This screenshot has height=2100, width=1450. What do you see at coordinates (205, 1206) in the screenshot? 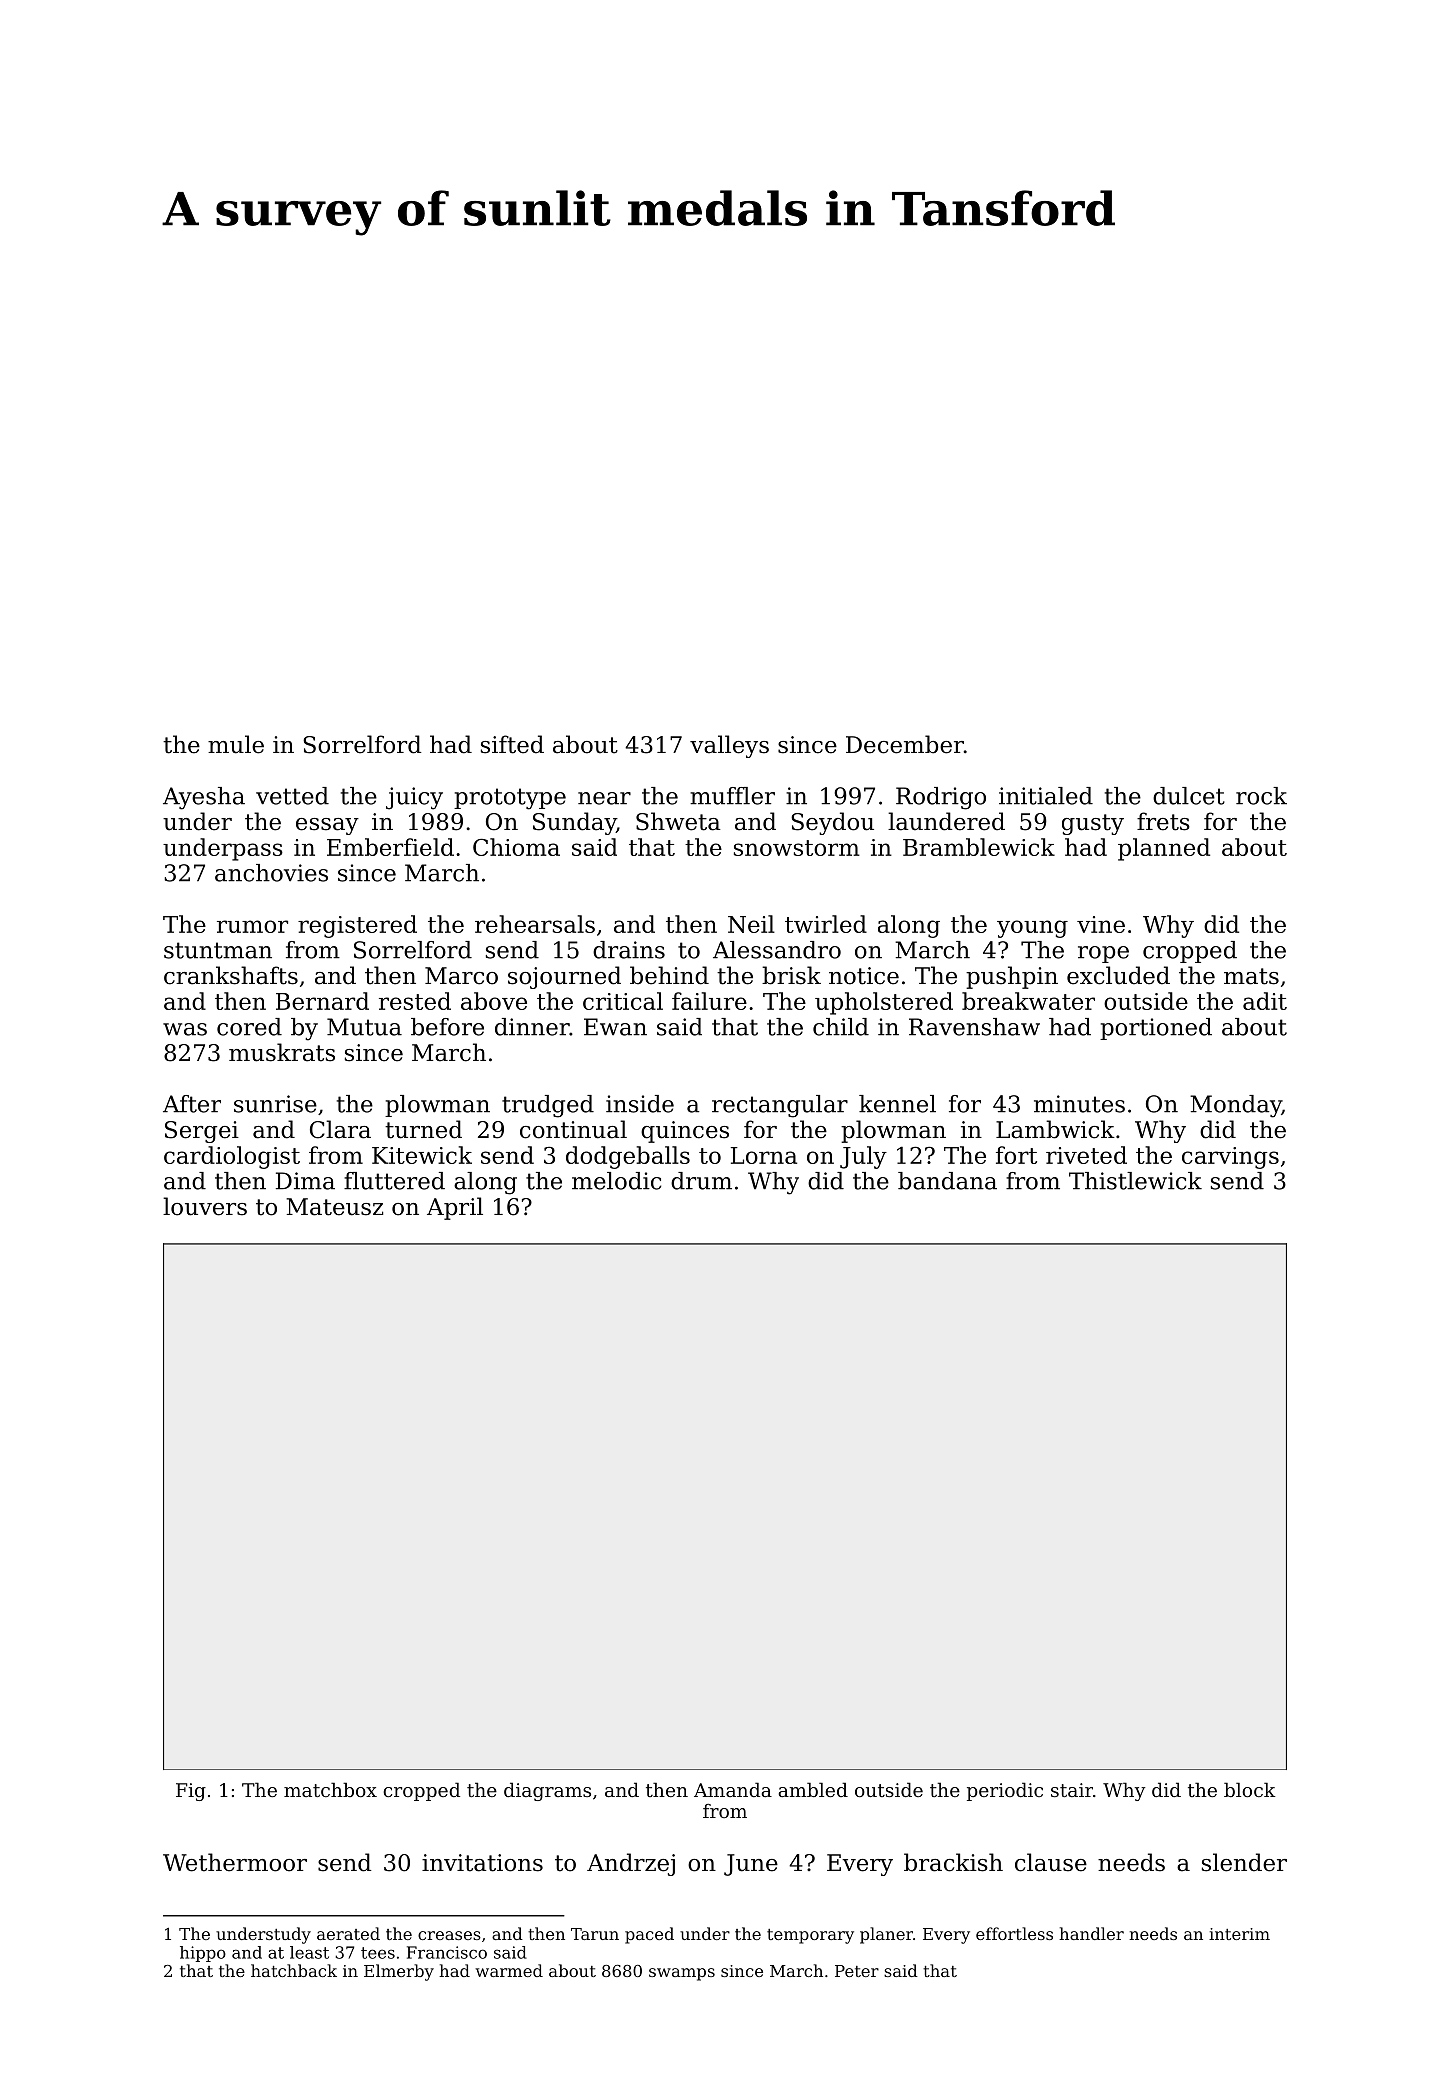
I see `louvers` at bounding box center [205, 1206].
